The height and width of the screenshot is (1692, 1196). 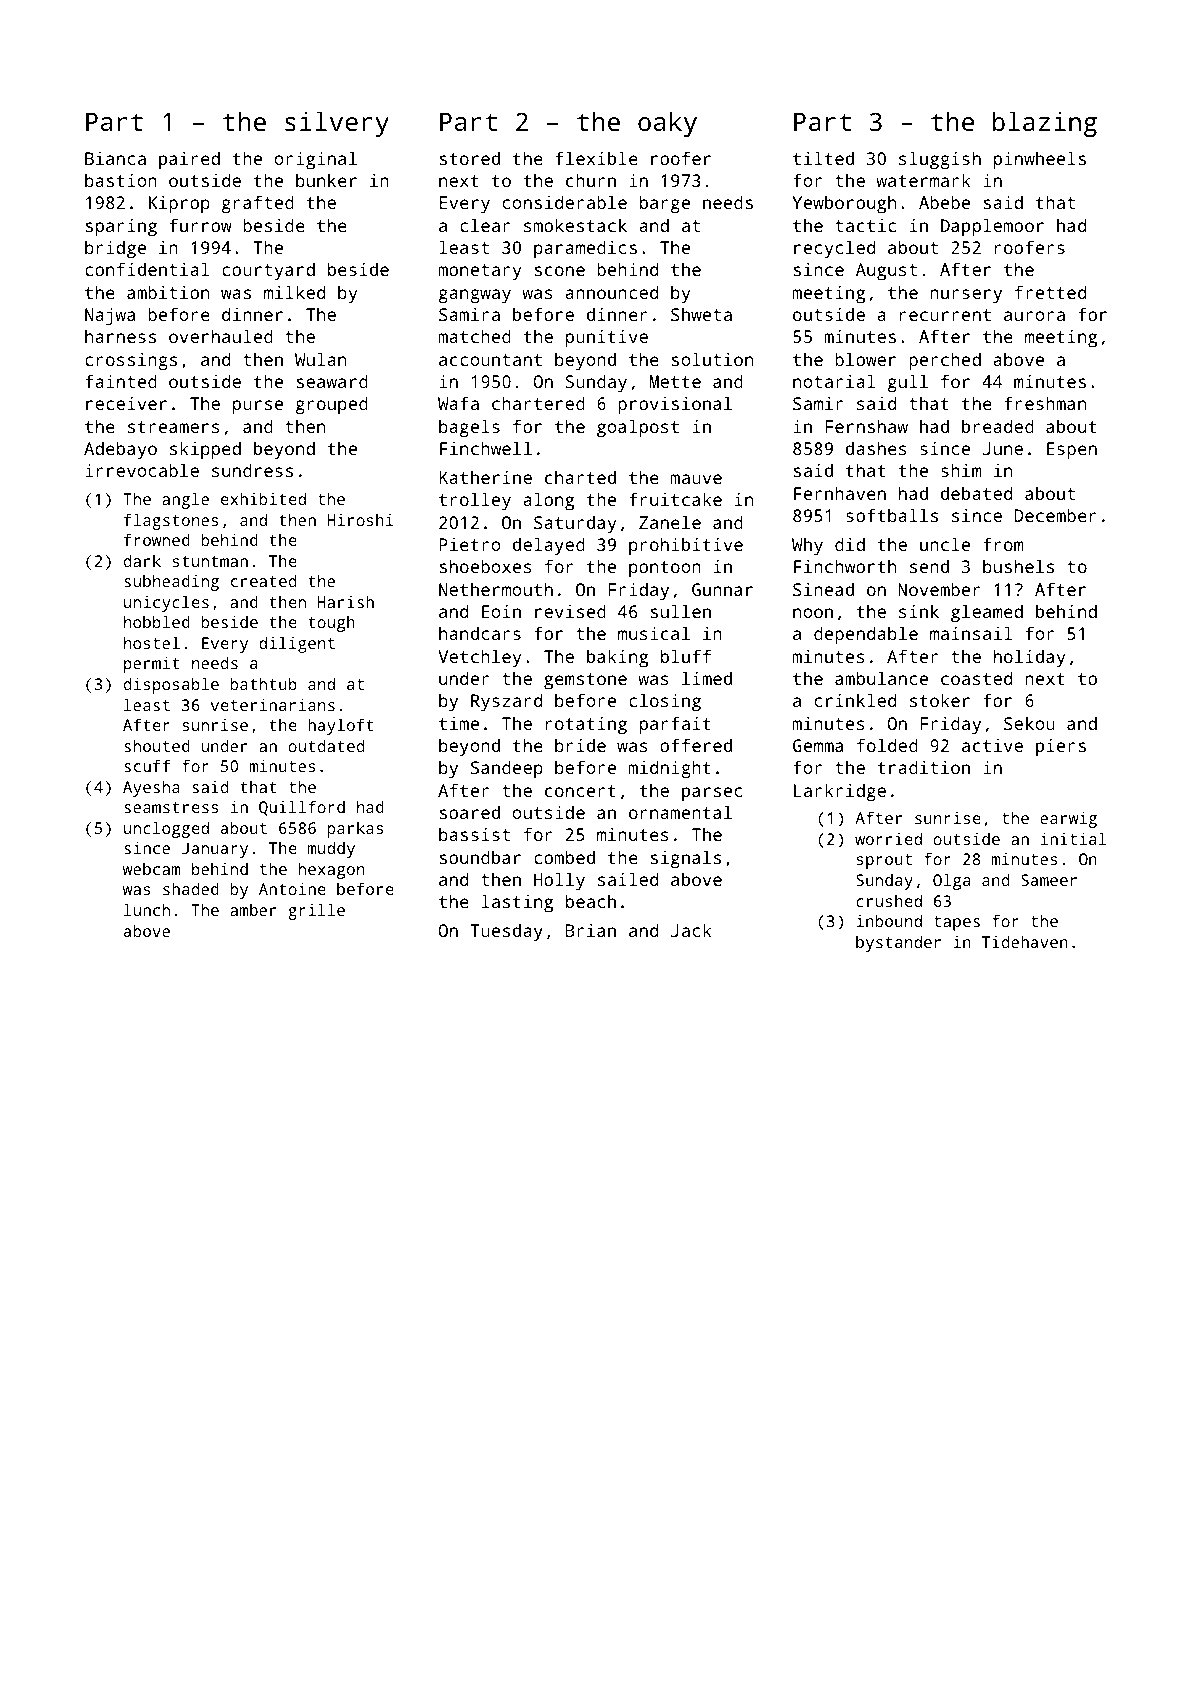 What do you see at coordinates (944, 202) in the screenshot?
I see `Abebe` at bounding box center [944, 202].
